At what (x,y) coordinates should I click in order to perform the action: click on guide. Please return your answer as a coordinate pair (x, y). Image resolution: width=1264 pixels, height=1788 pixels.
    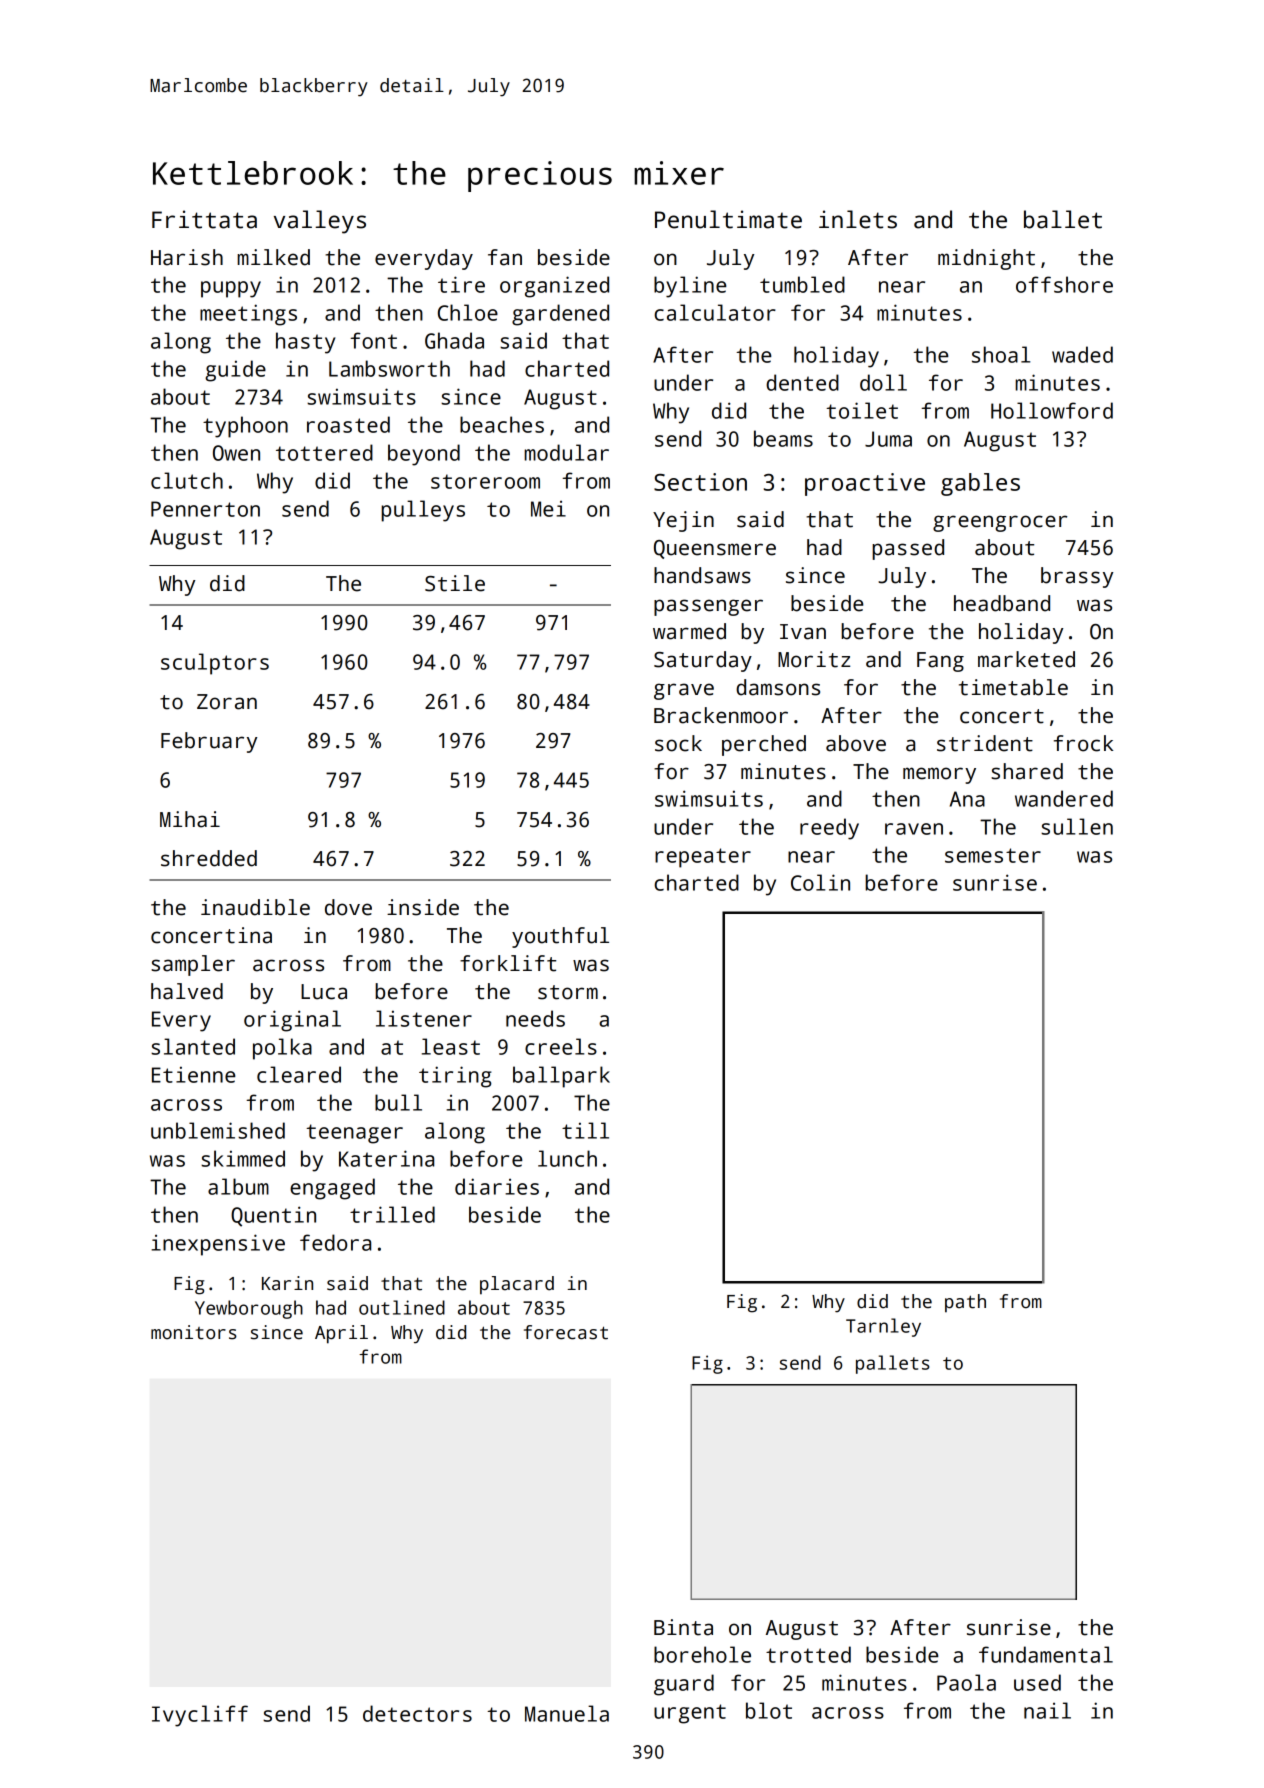
    Looking at the image, I should click on (235, 371).
